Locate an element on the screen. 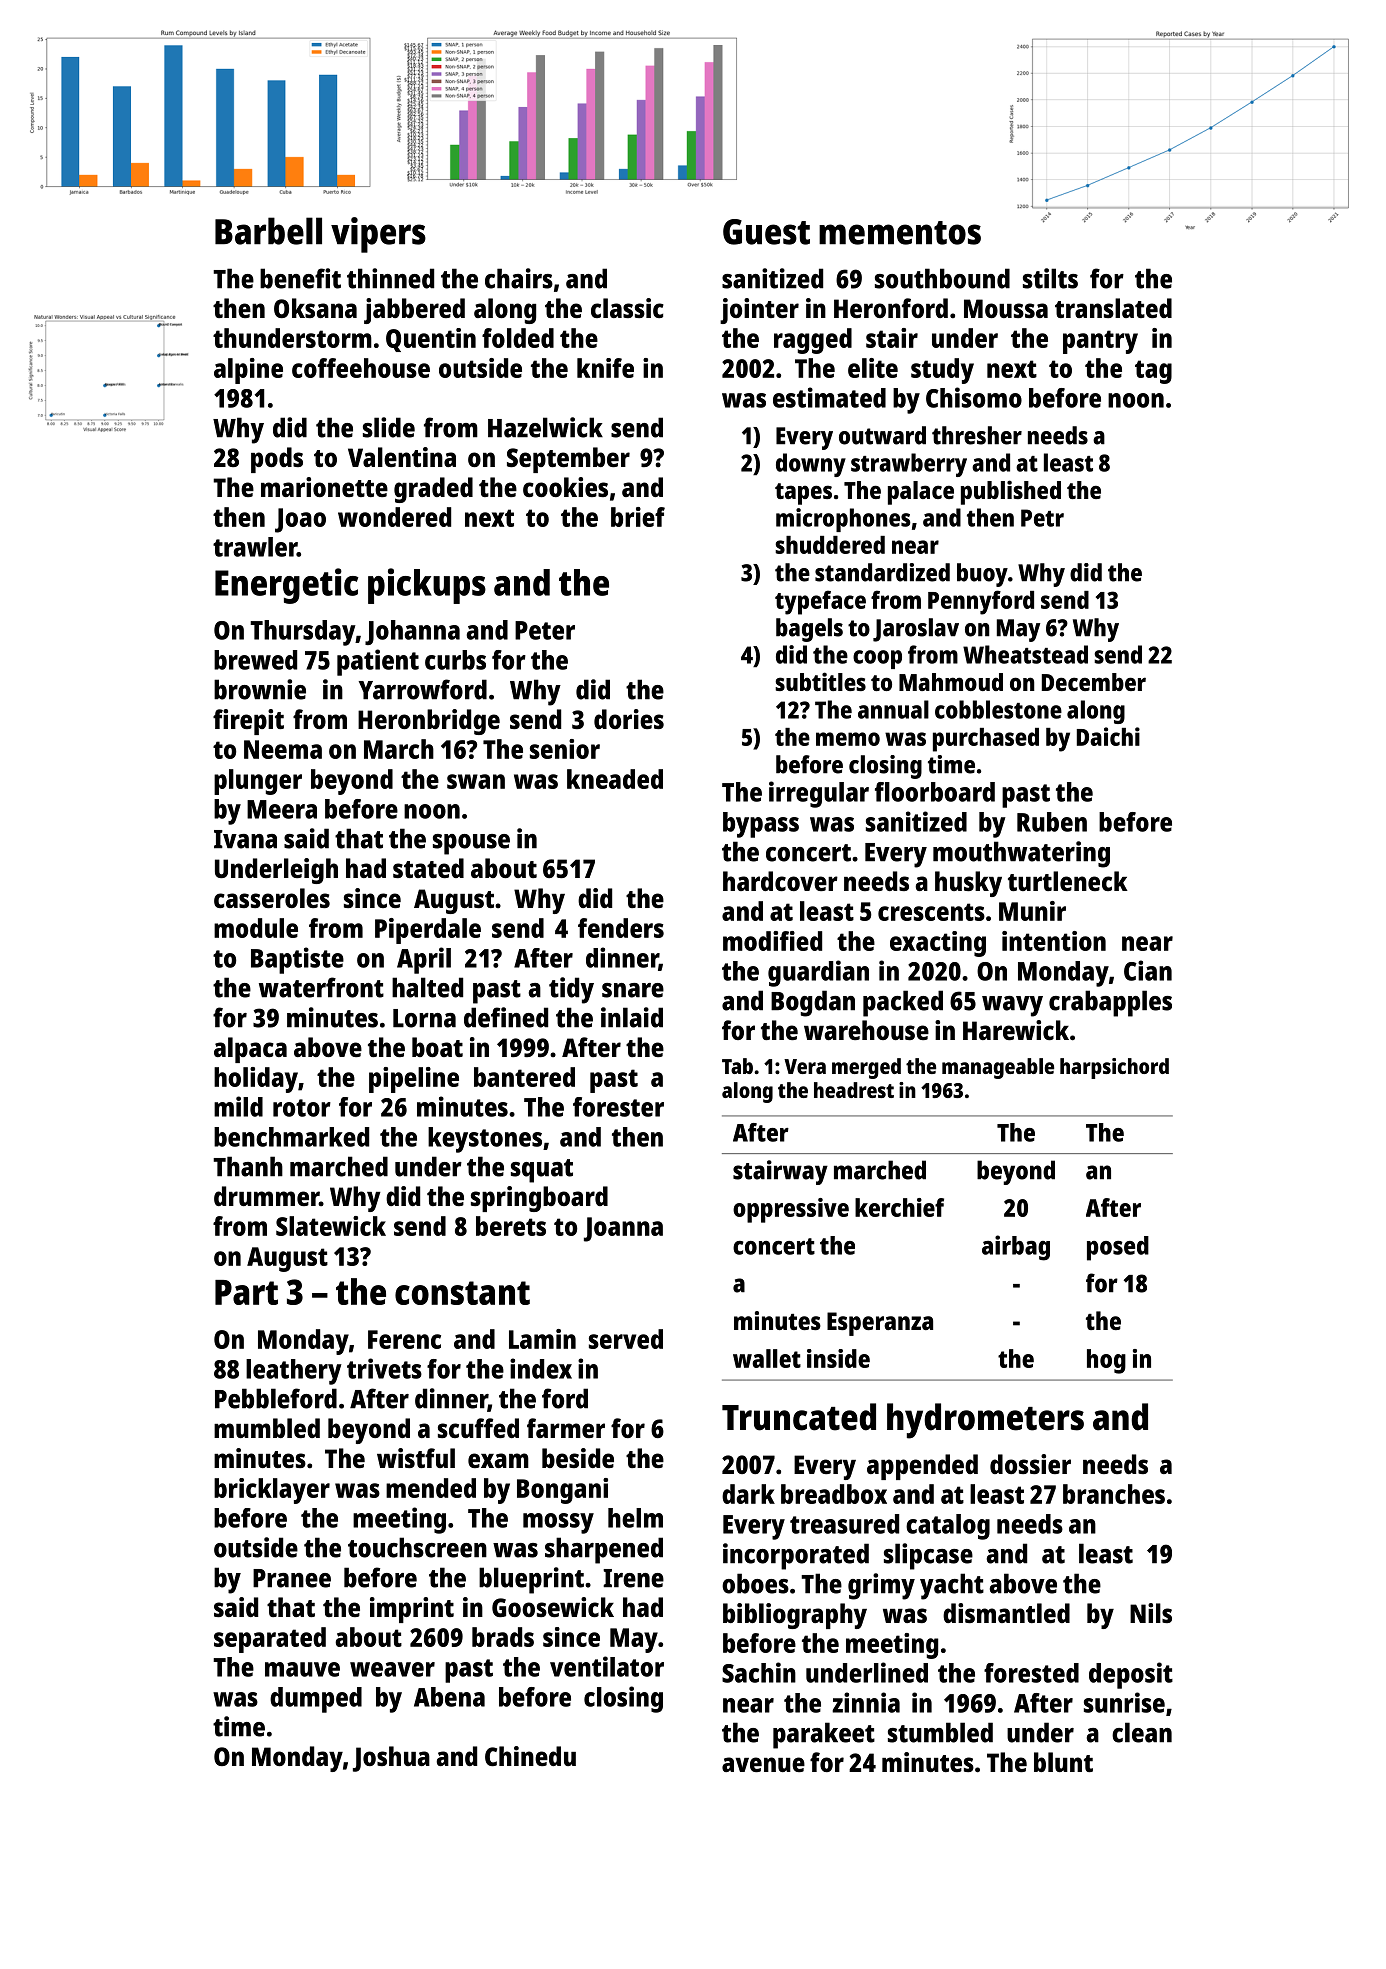 This screenshot has width=1386, height=1969. Tab is located at coordinates (737, 1066).
